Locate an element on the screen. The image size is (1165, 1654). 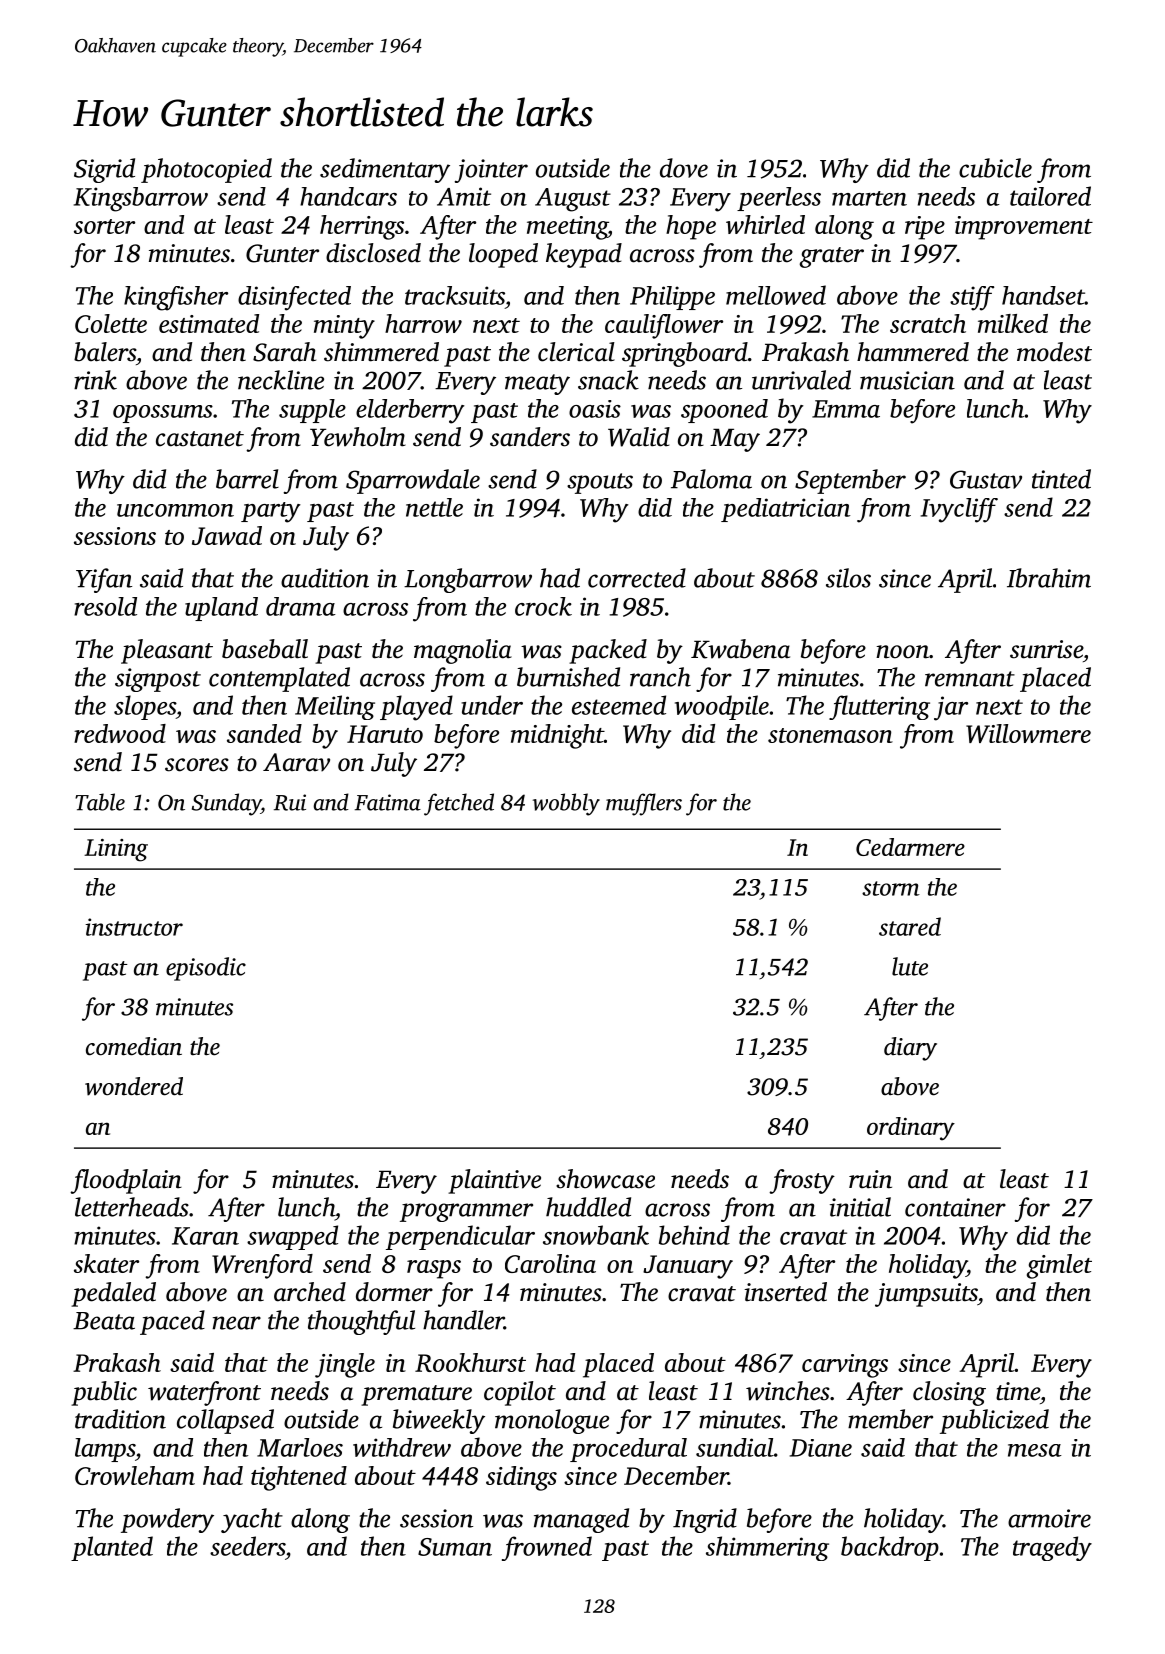
cubicle is located at coordinates (995, 168).
